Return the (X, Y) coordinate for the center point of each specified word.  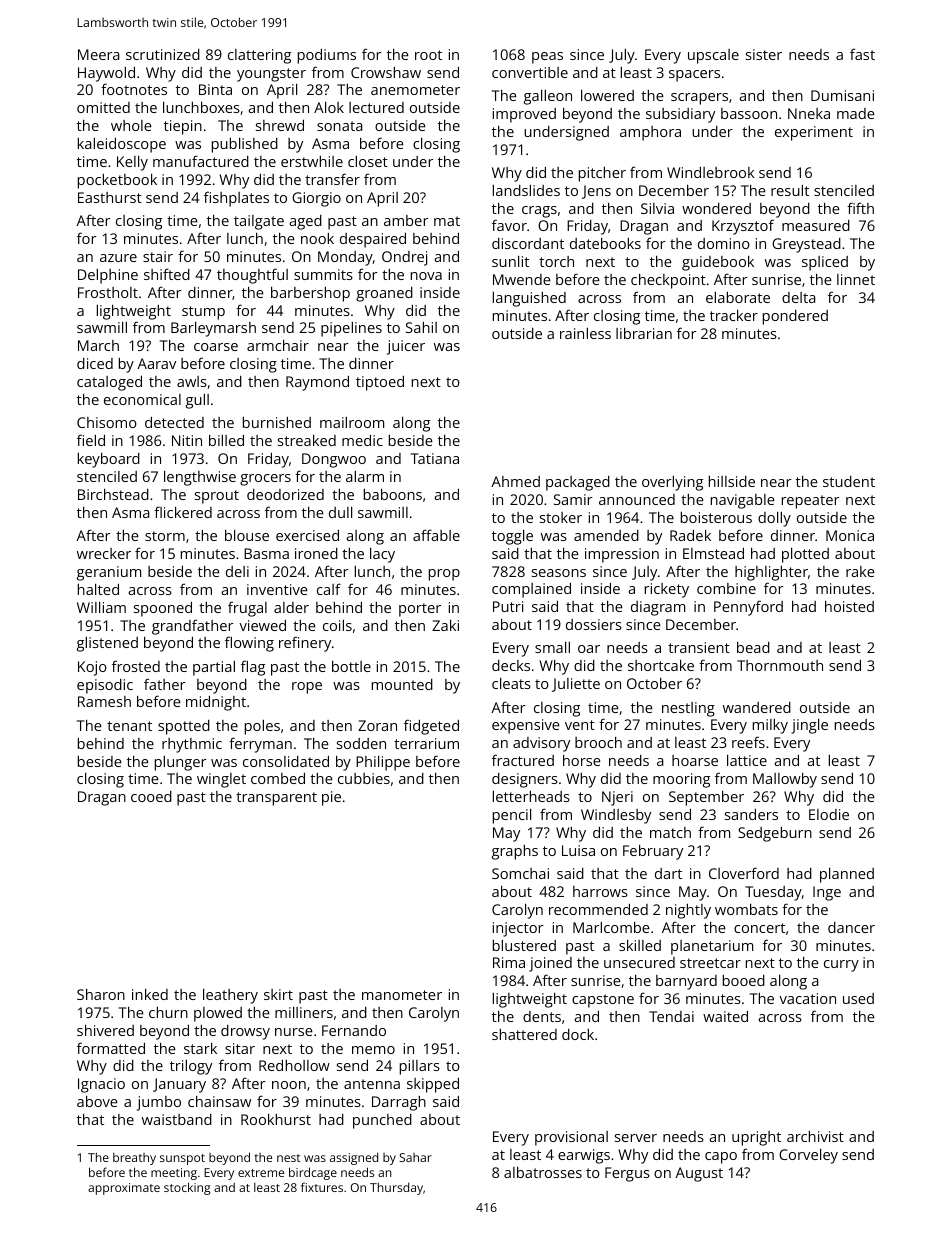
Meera (99, 54)
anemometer (415, 90)
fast (862, 54)
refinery (305, 644)
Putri (508, 606)
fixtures (322, 1187)
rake (860, 571)
